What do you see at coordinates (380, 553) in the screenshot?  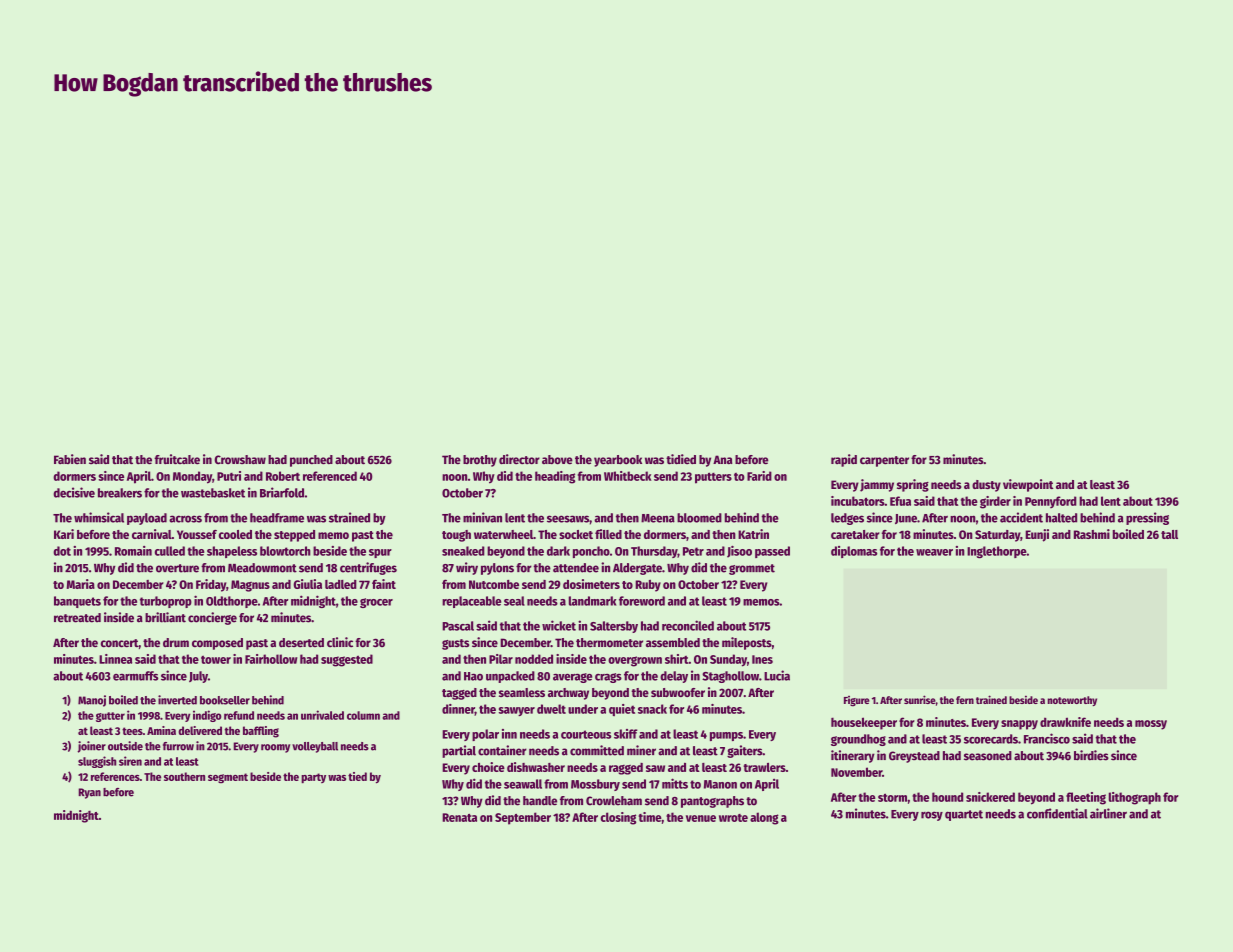 I see `spur` at bounding box center [380, 553].
